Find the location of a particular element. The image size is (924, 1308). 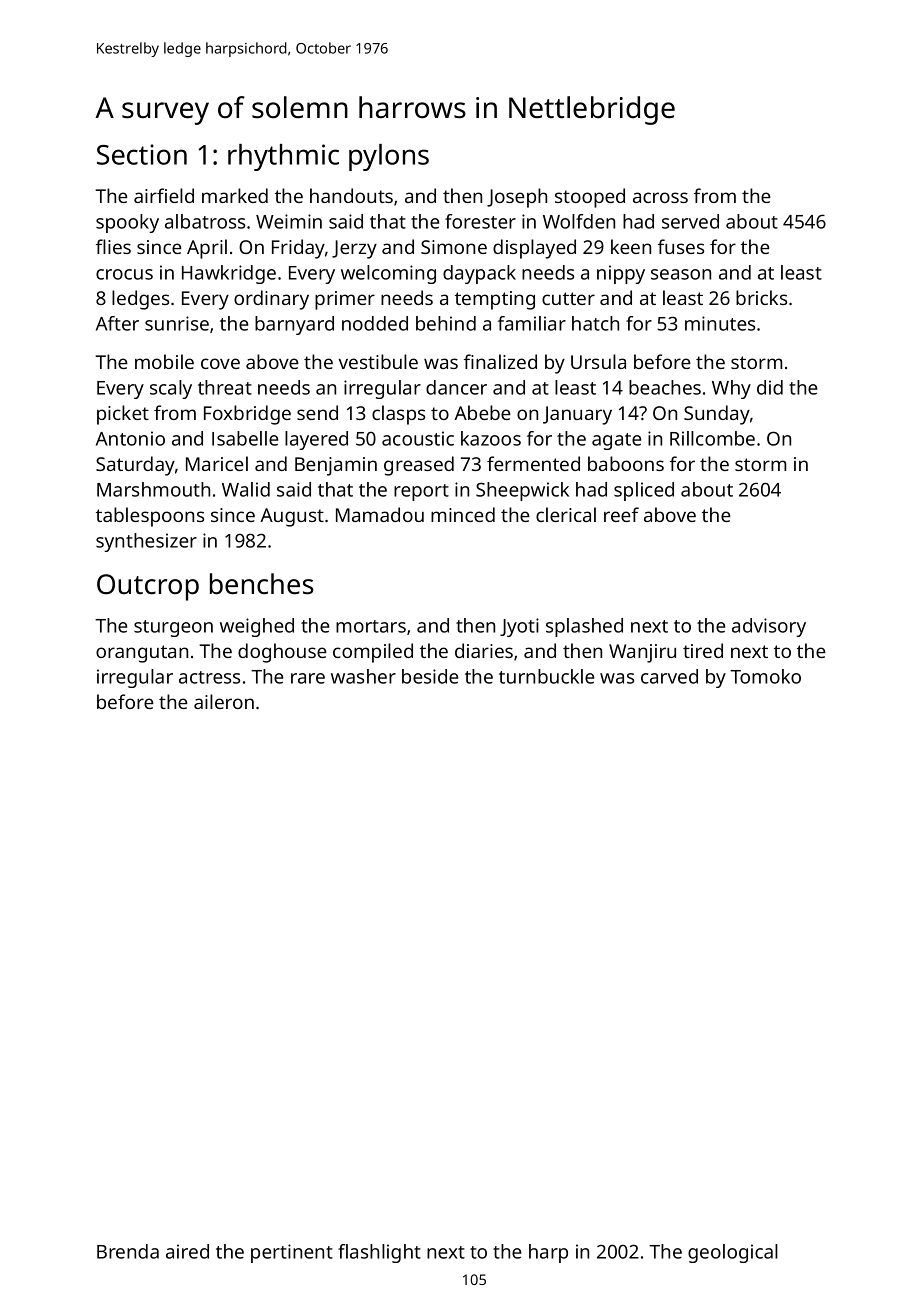

turnbuckle is located at coordinates (546, 676).
